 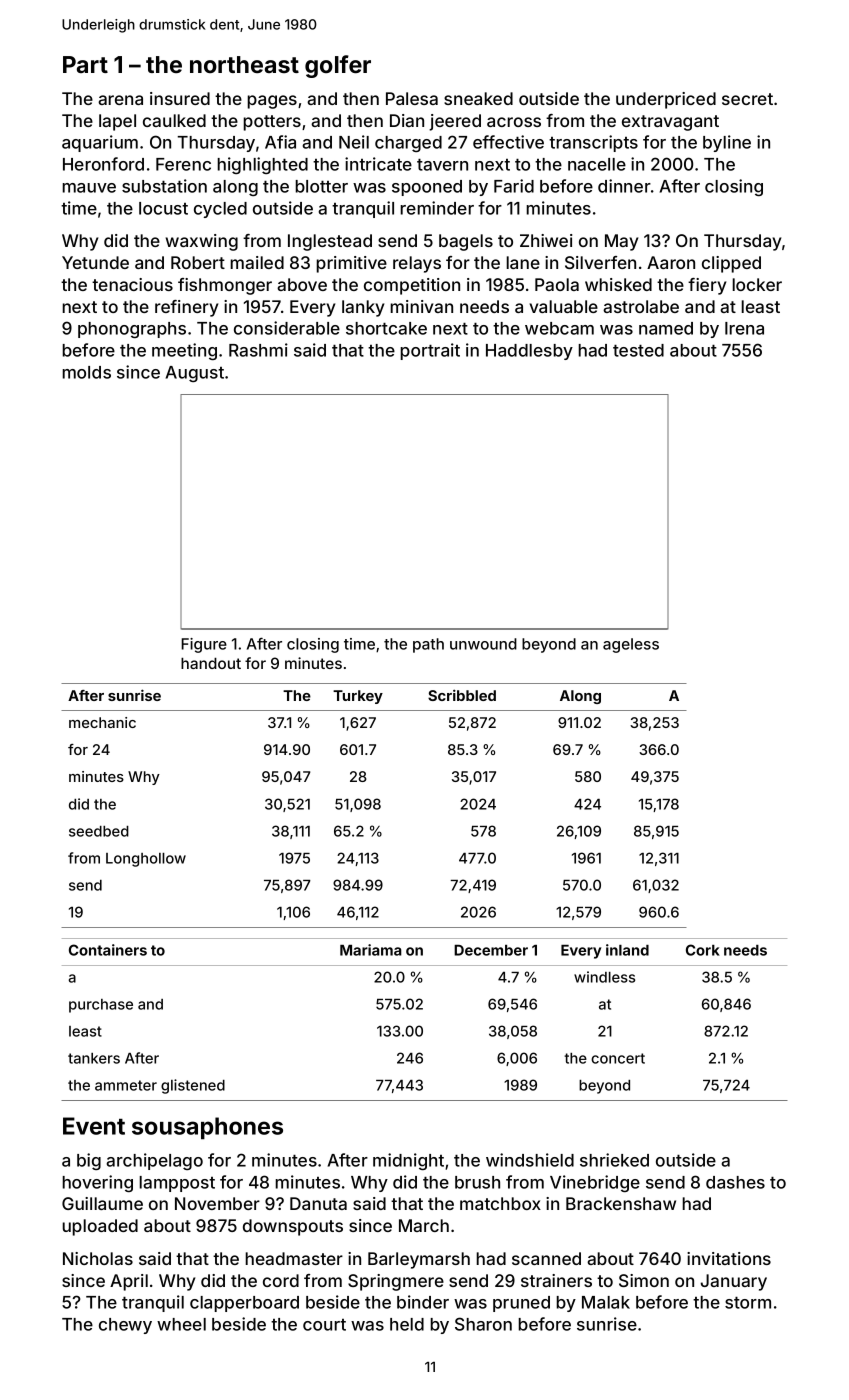 What do you see at coordinates (638, 350) in the screenshot?
I see `tested` at bounding box center [638, 350].
